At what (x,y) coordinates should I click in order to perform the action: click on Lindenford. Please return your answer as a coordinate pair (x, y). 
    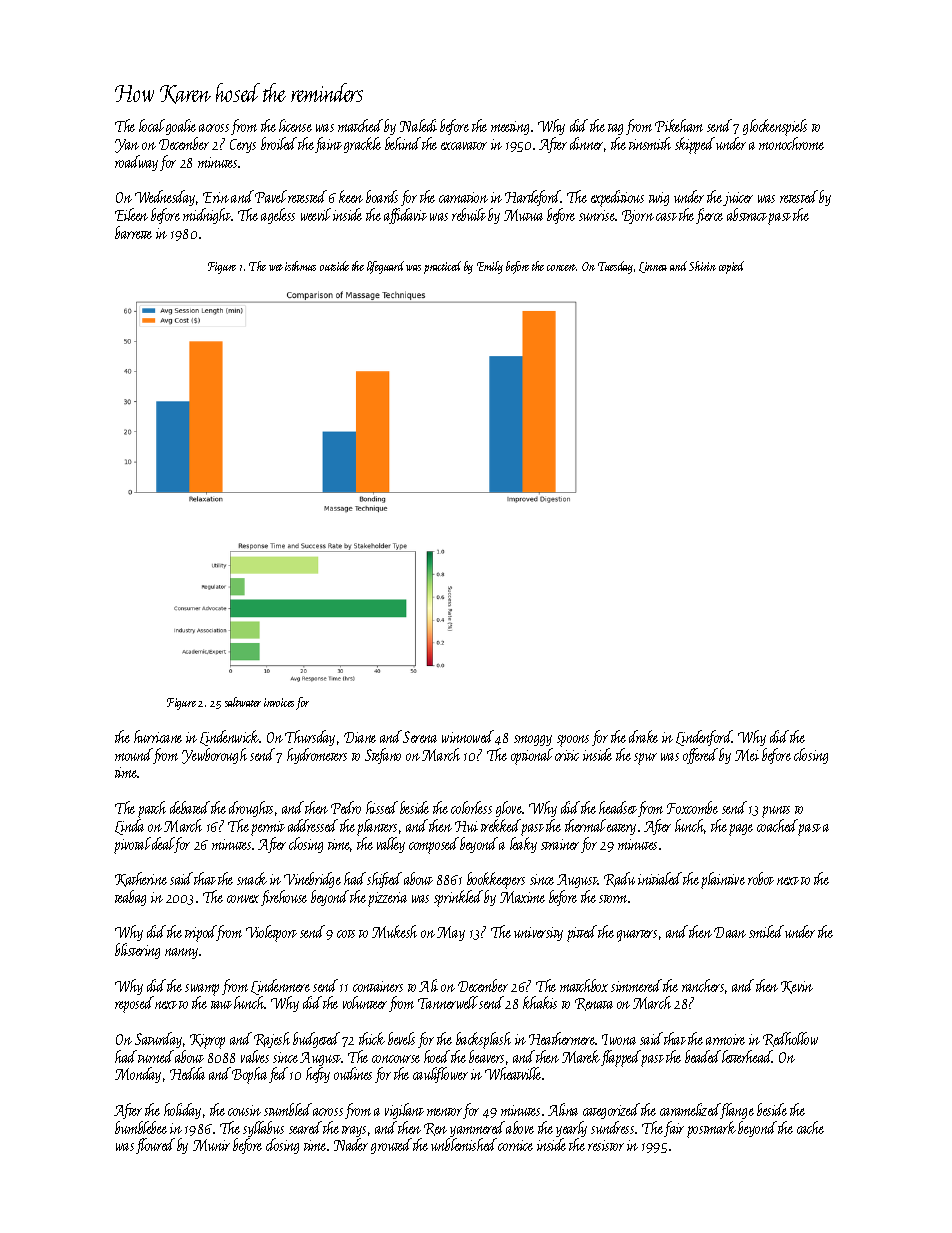
    Looking at the image, I should click on (704, 738).
